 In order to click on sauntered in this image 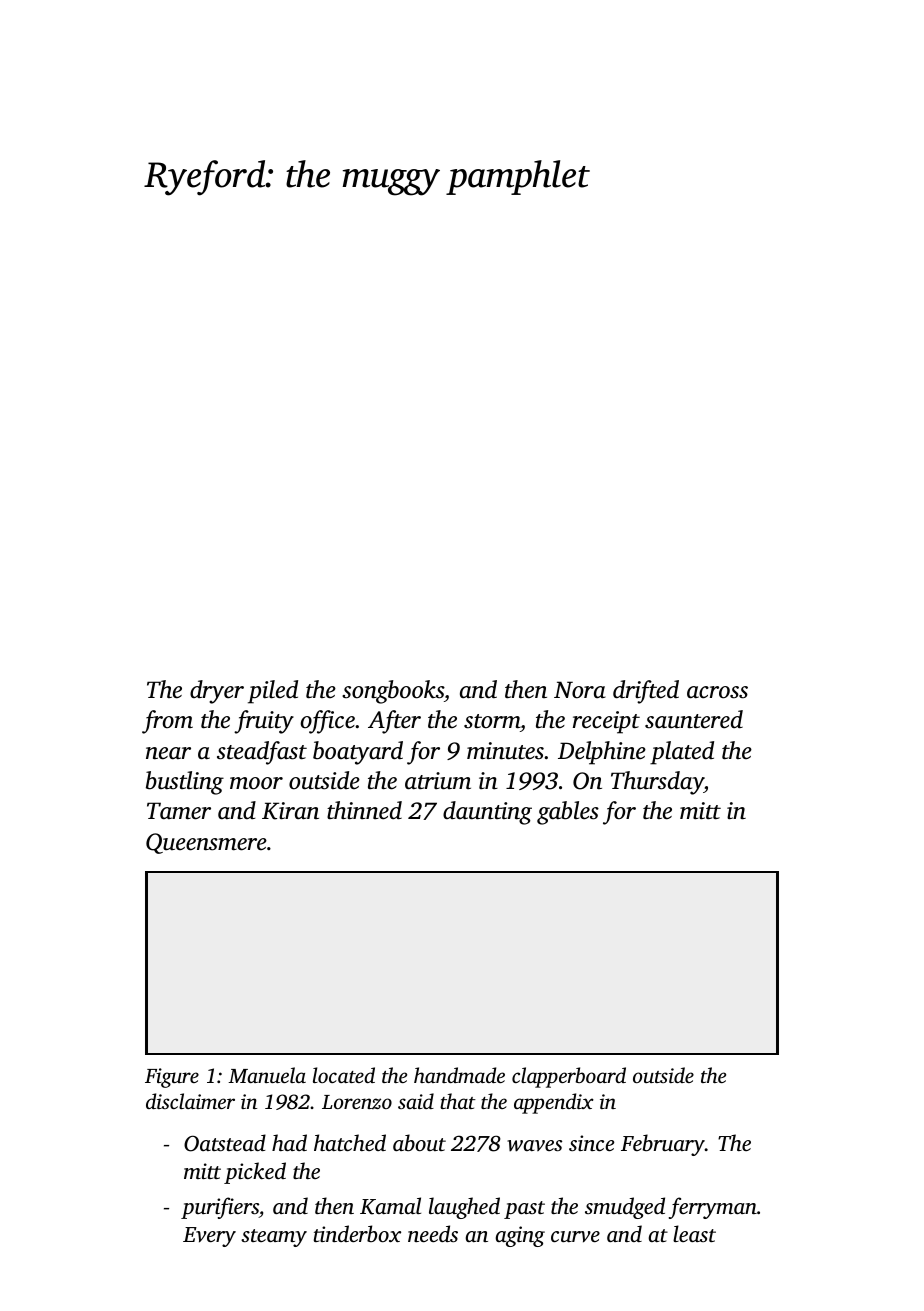, I will do `click(694, 719)`.
